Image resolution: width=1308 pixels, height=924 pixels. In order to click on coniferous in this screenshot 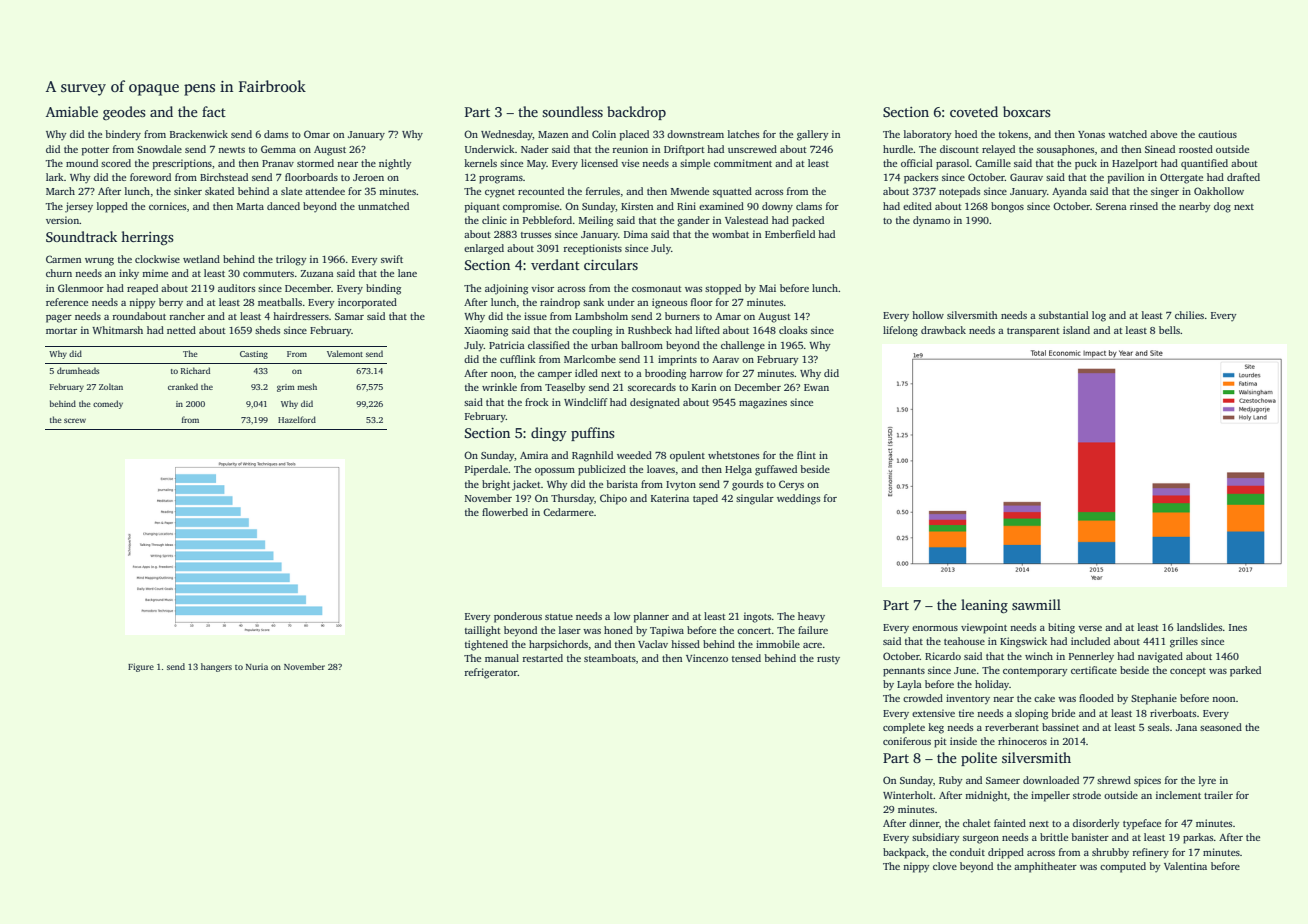, I will do `click(907, 741)`.
